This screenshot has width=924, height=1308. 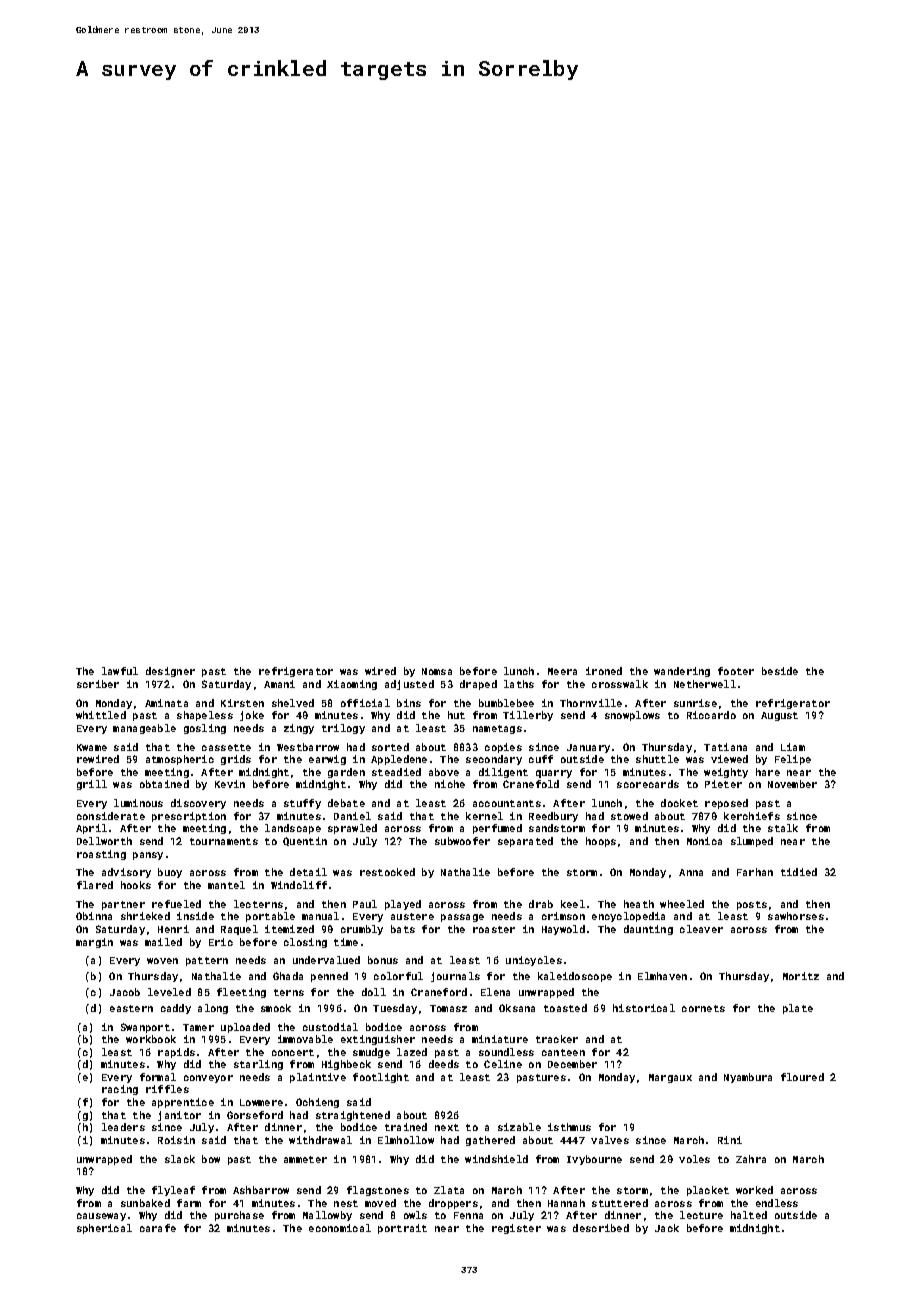 I want to click on Kwame, so click(x=92, y=747).
